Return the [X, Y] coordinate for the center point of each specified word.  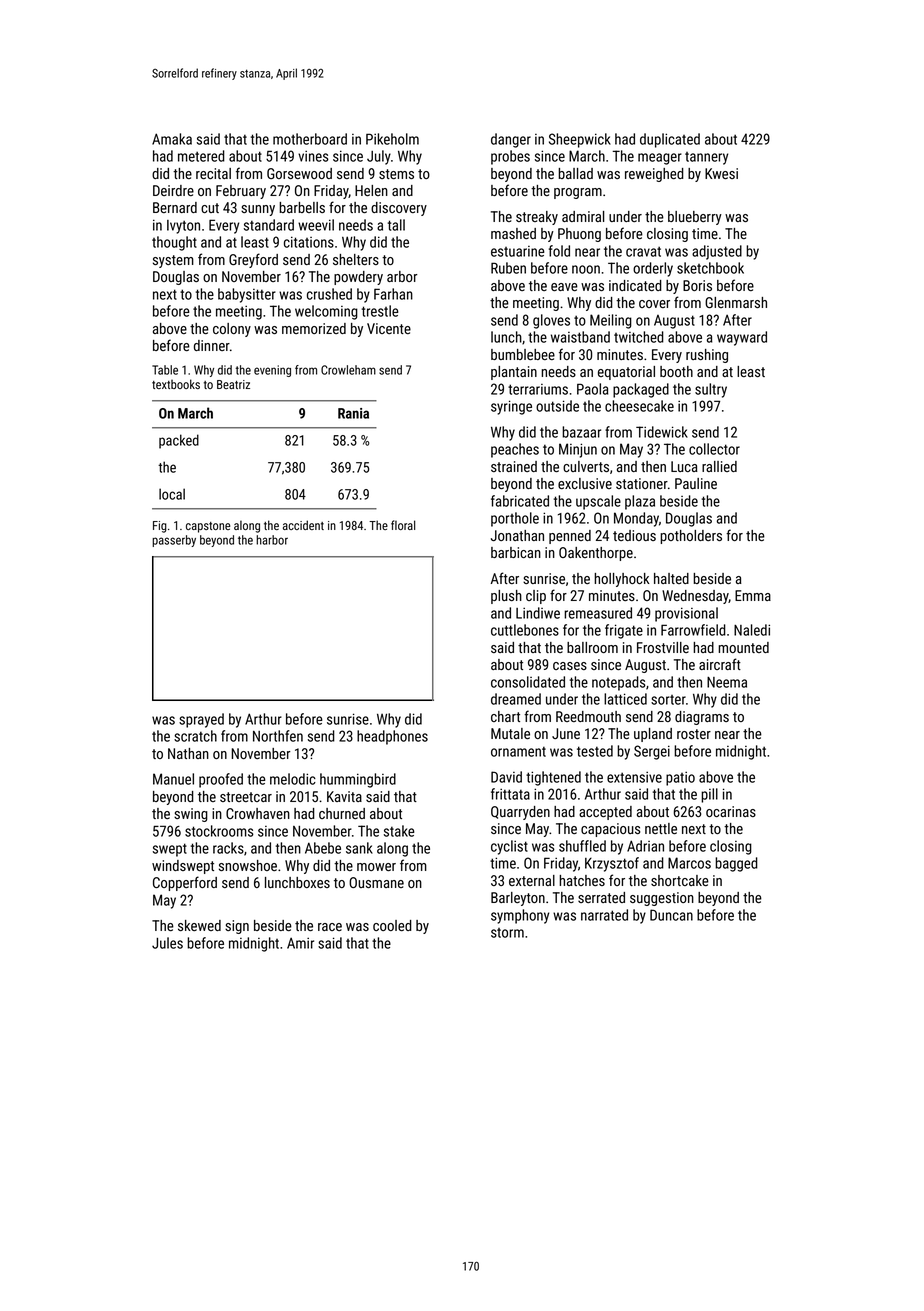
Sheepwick [580, 140]
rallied [719, 466]
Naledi [752, 630]
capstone [208, 527]
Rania [353, 413]
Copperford [185, 883]
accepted [605, 813]
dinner [212, 345]
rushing [707, 356]
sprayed [201, 720]
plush [506, 597]
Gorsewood [299, 173]
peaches [515, 450]
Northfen [278, 736]
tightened [553, 778]
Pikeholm [392, 139]
